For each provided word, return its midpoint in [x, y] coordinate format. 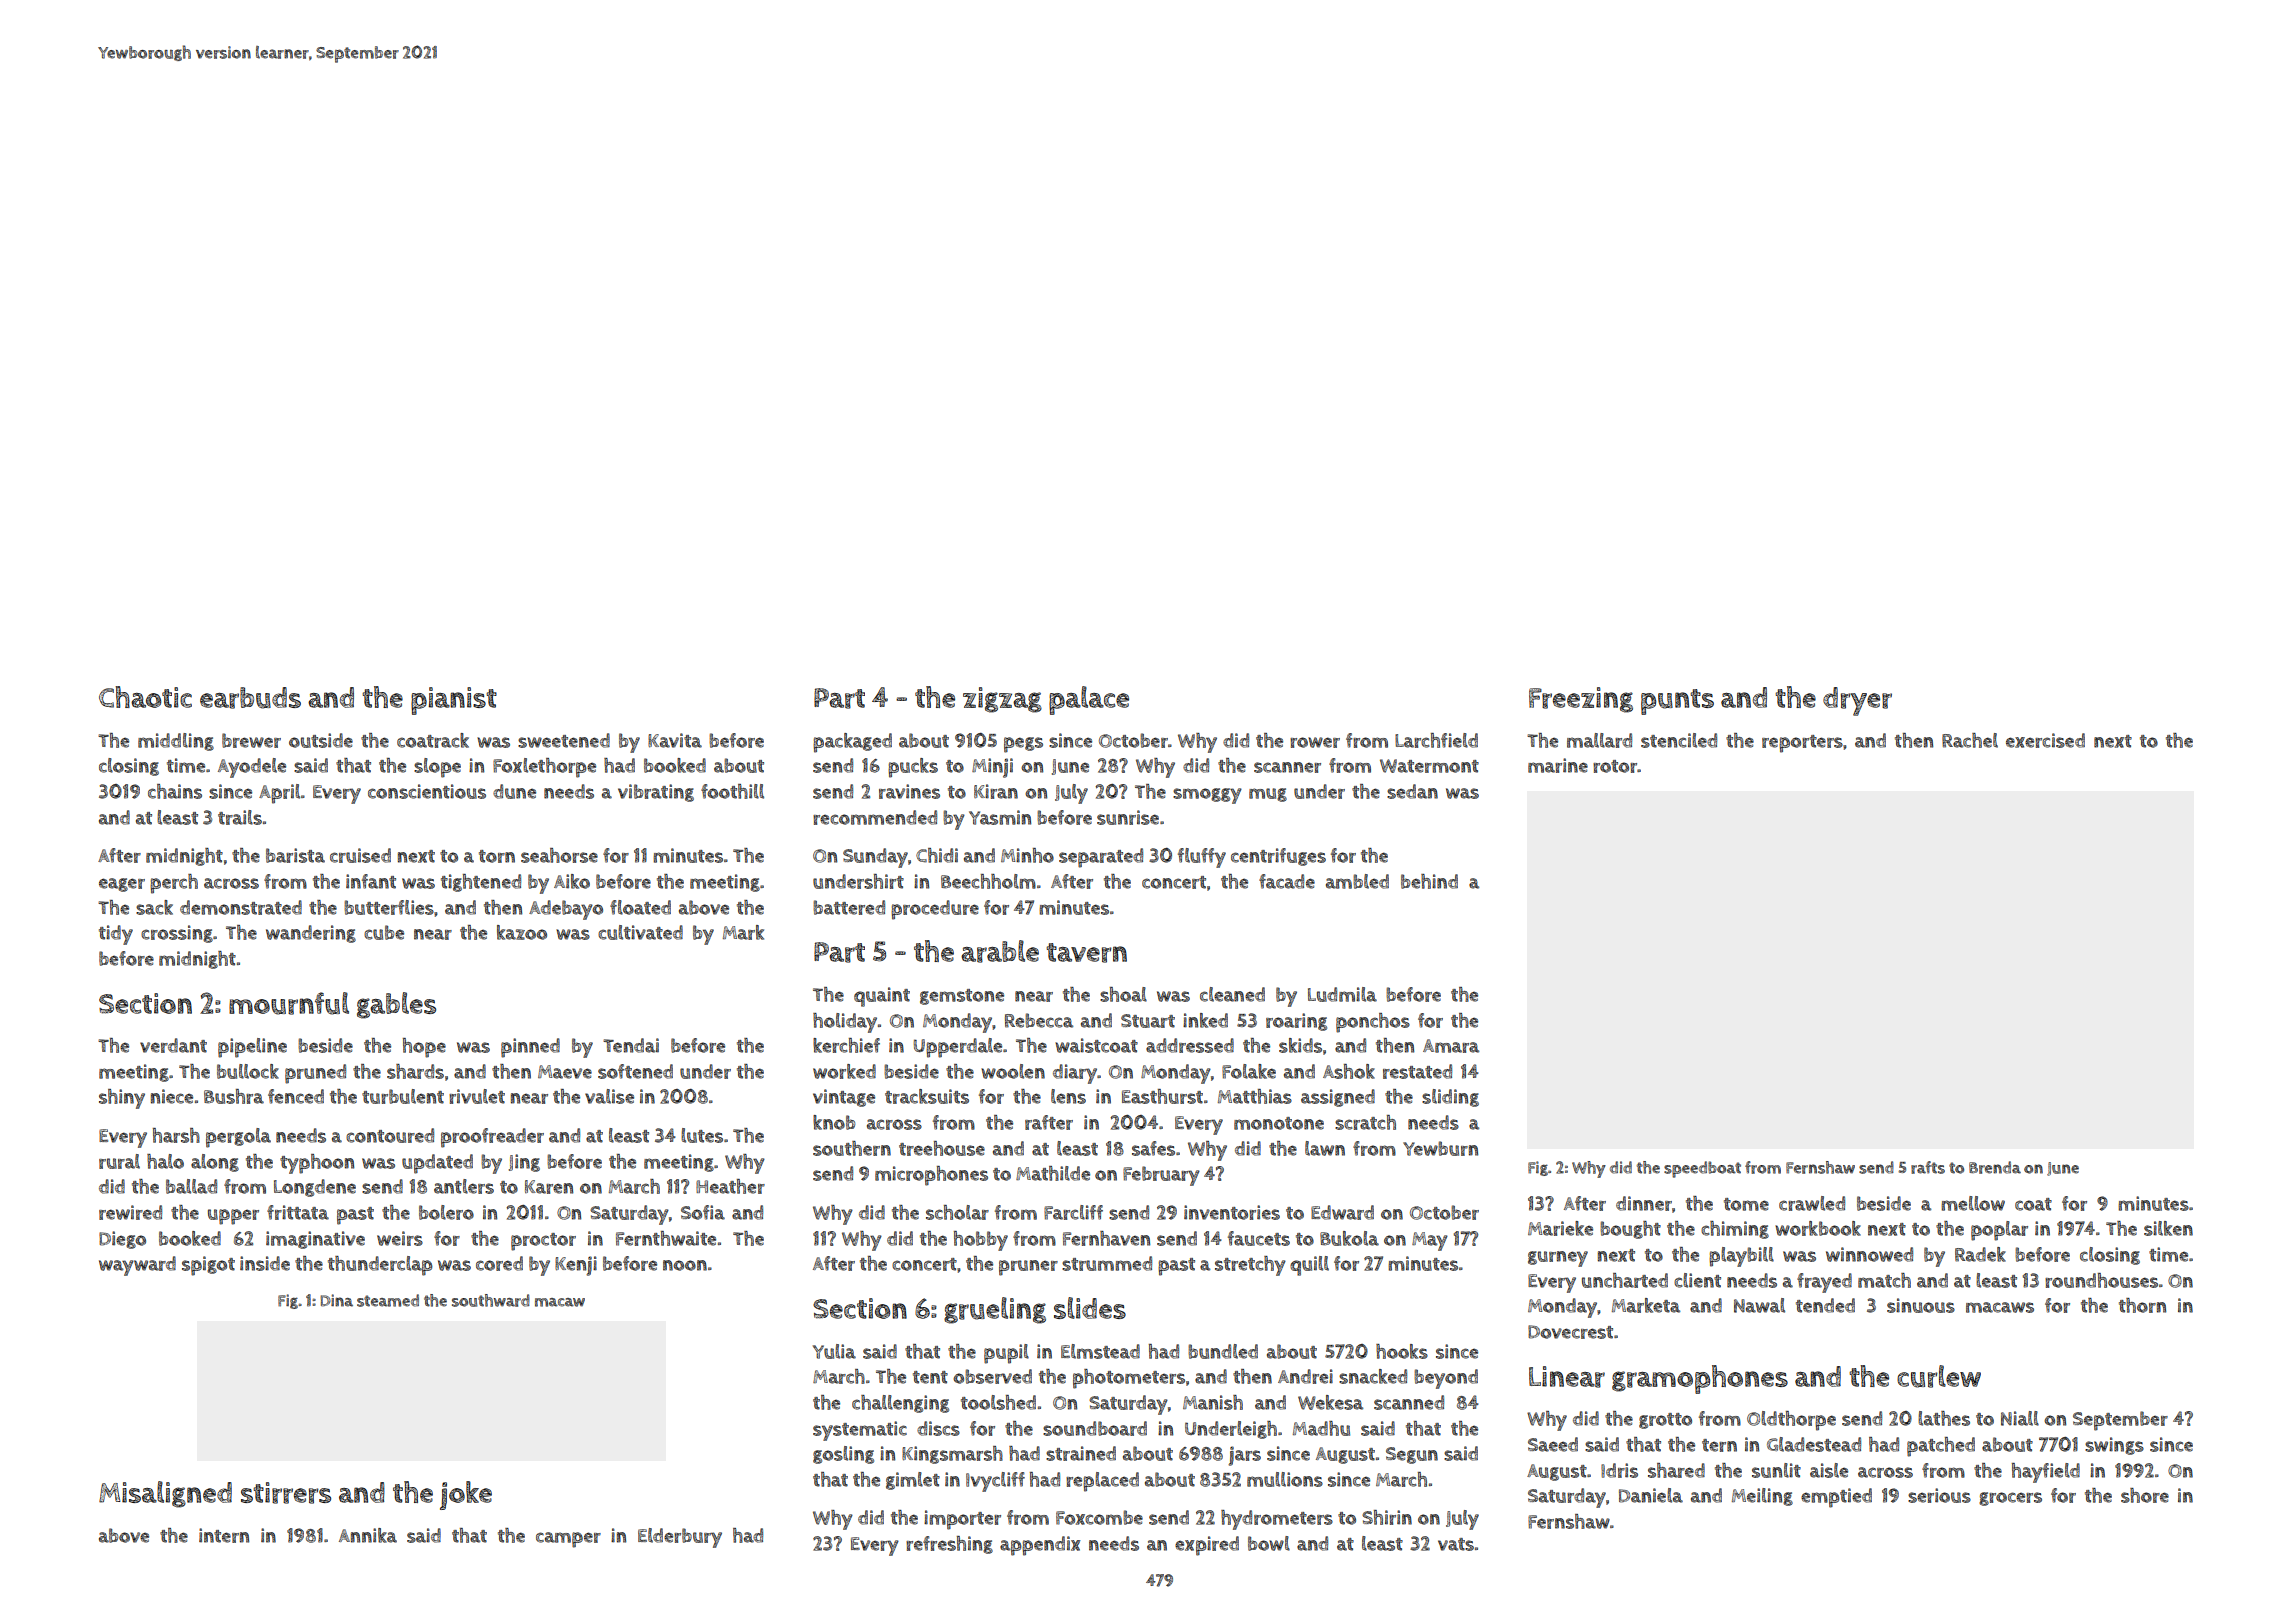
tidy [116, 935]
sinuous [1921, 1305]
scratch [1365, 1122]
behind [1429, 881]
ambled [1357, 881]
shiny [122, 1099]
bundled [1223, 1351]
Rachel [1970, 740]
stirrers [286, 1493]
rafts [1928, 1167]
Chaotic [145, 697]
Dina [336, 1300]
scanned [1409, 1402]
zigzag [1002, 700]
